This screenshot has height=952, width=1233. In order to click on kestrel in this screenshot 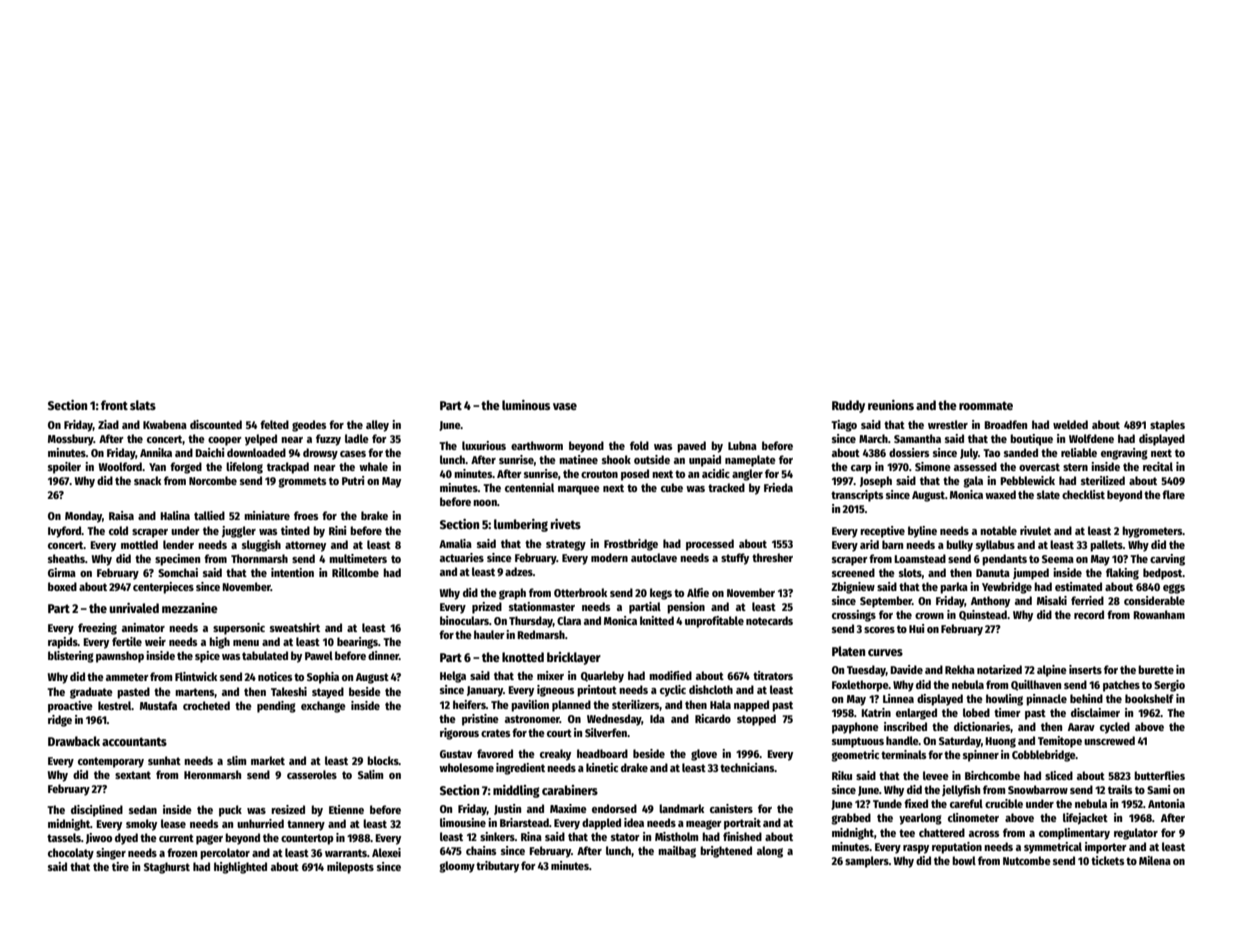, I will do `click(115, 705)`.
